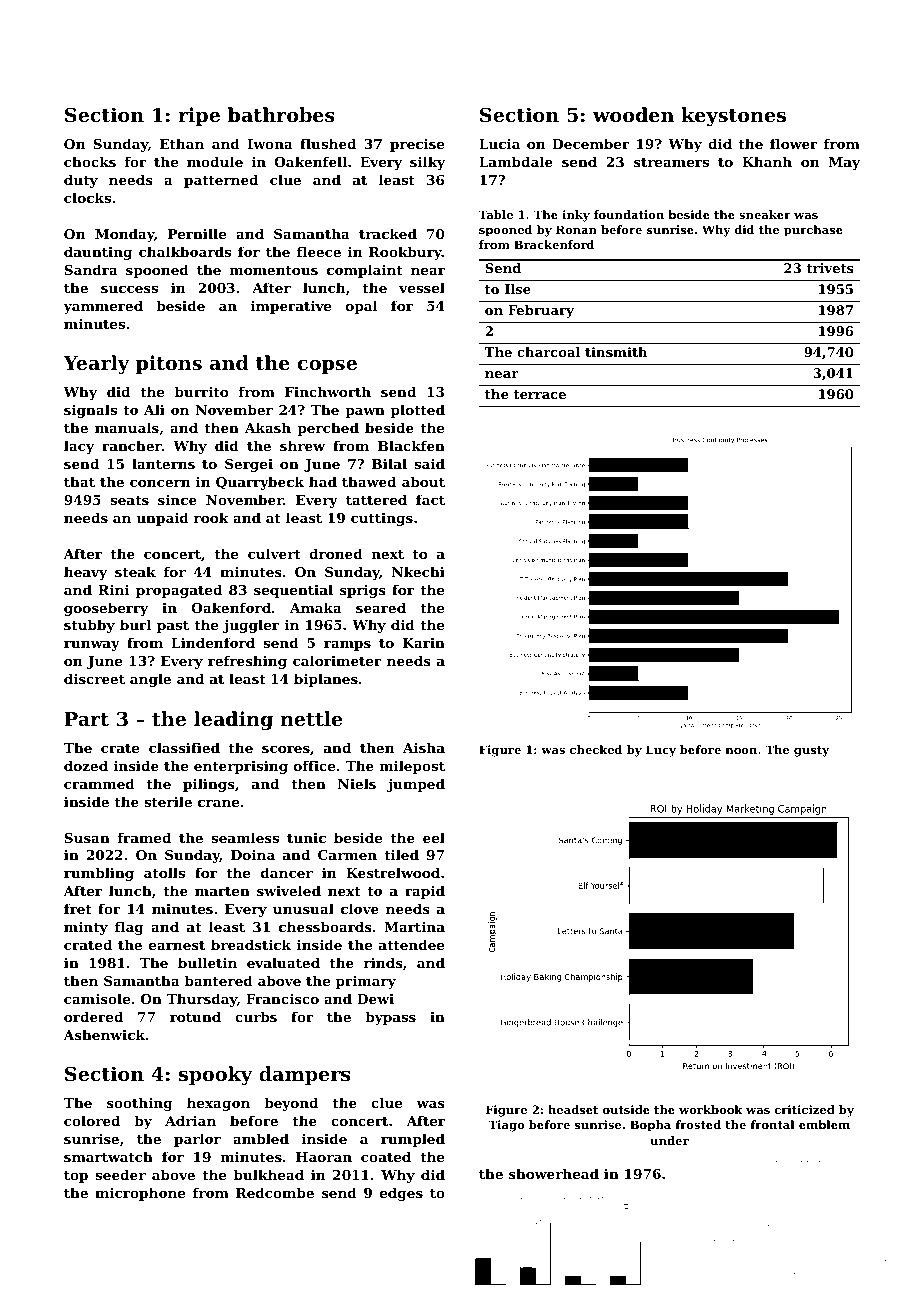 The height and width of the page is (1308, 924). What do you see at coordinates (741, 751) in the page?
I see `noon` at bounding box center [741, 751].
